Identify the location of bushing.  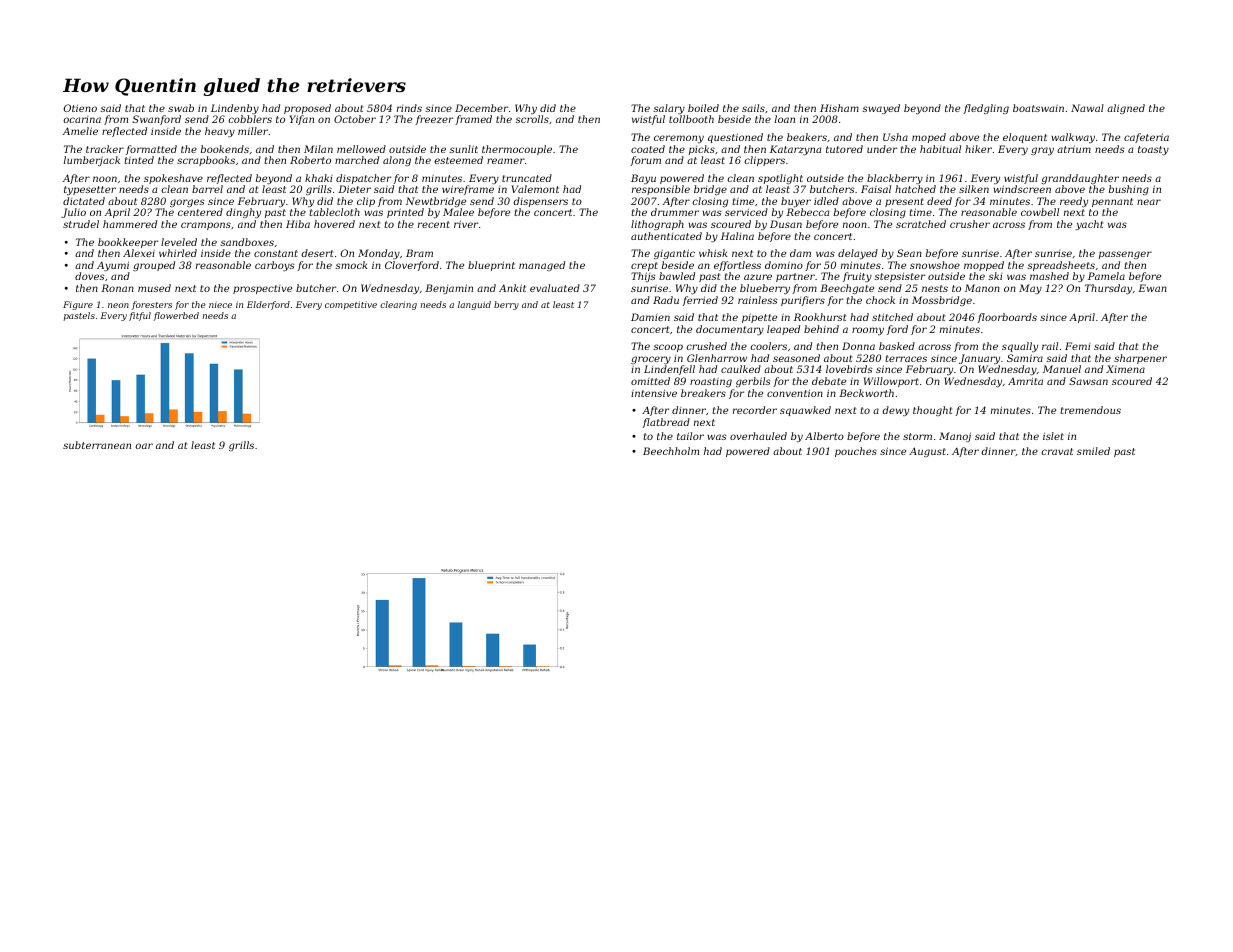
(1129, 190).
